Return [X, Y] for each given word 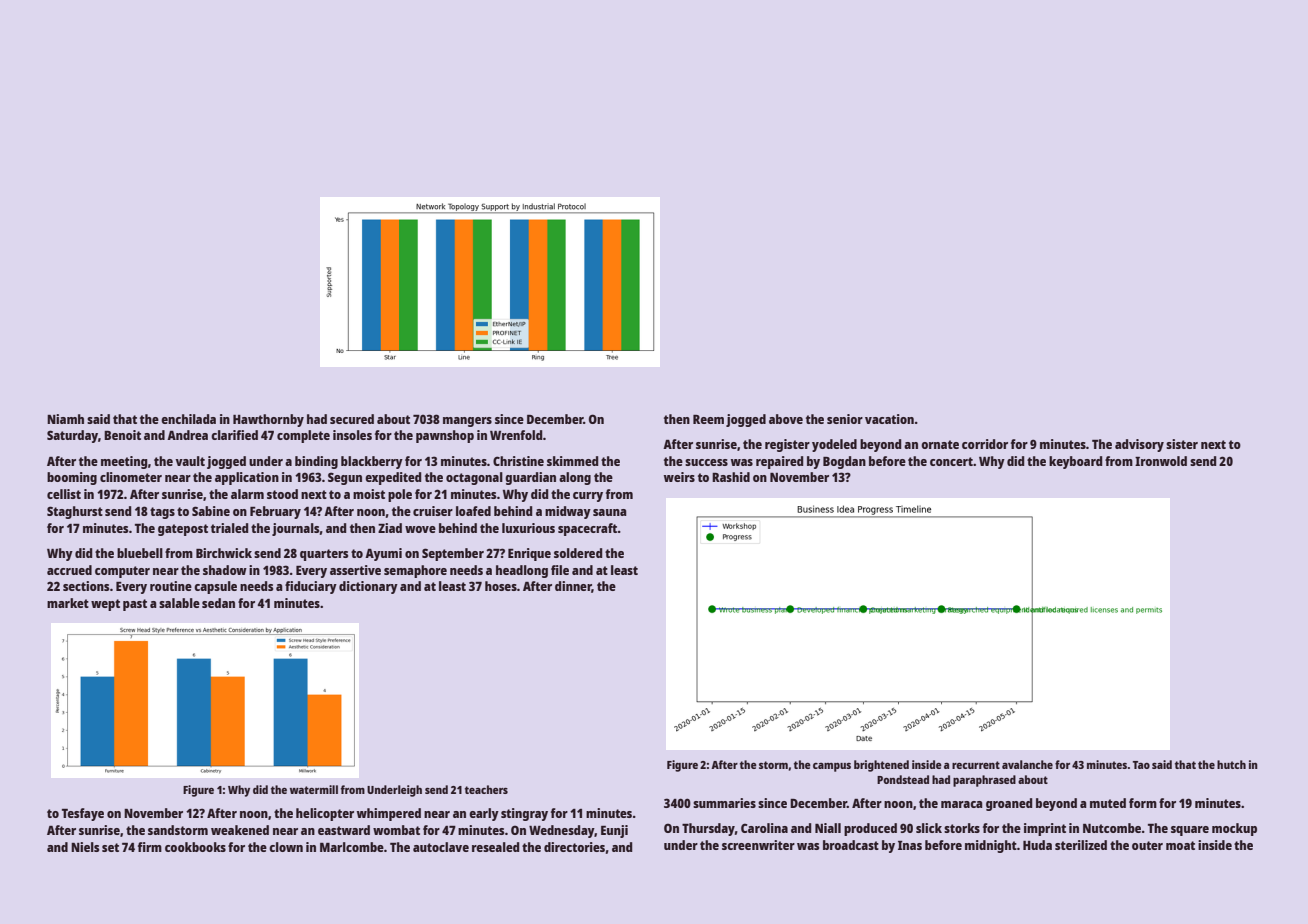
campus [832, 767]
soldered [578, 553]
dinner [573, 587]
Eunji [614, 831]
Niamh [65, 419]
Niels [85, 847]
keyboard [1075, 462]
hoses [501, 586]
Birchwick [224, 553]
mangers [467, 422]
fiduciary [311, 587]
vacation [889, 419]
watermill [314, 789]
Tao [1141, 765]
